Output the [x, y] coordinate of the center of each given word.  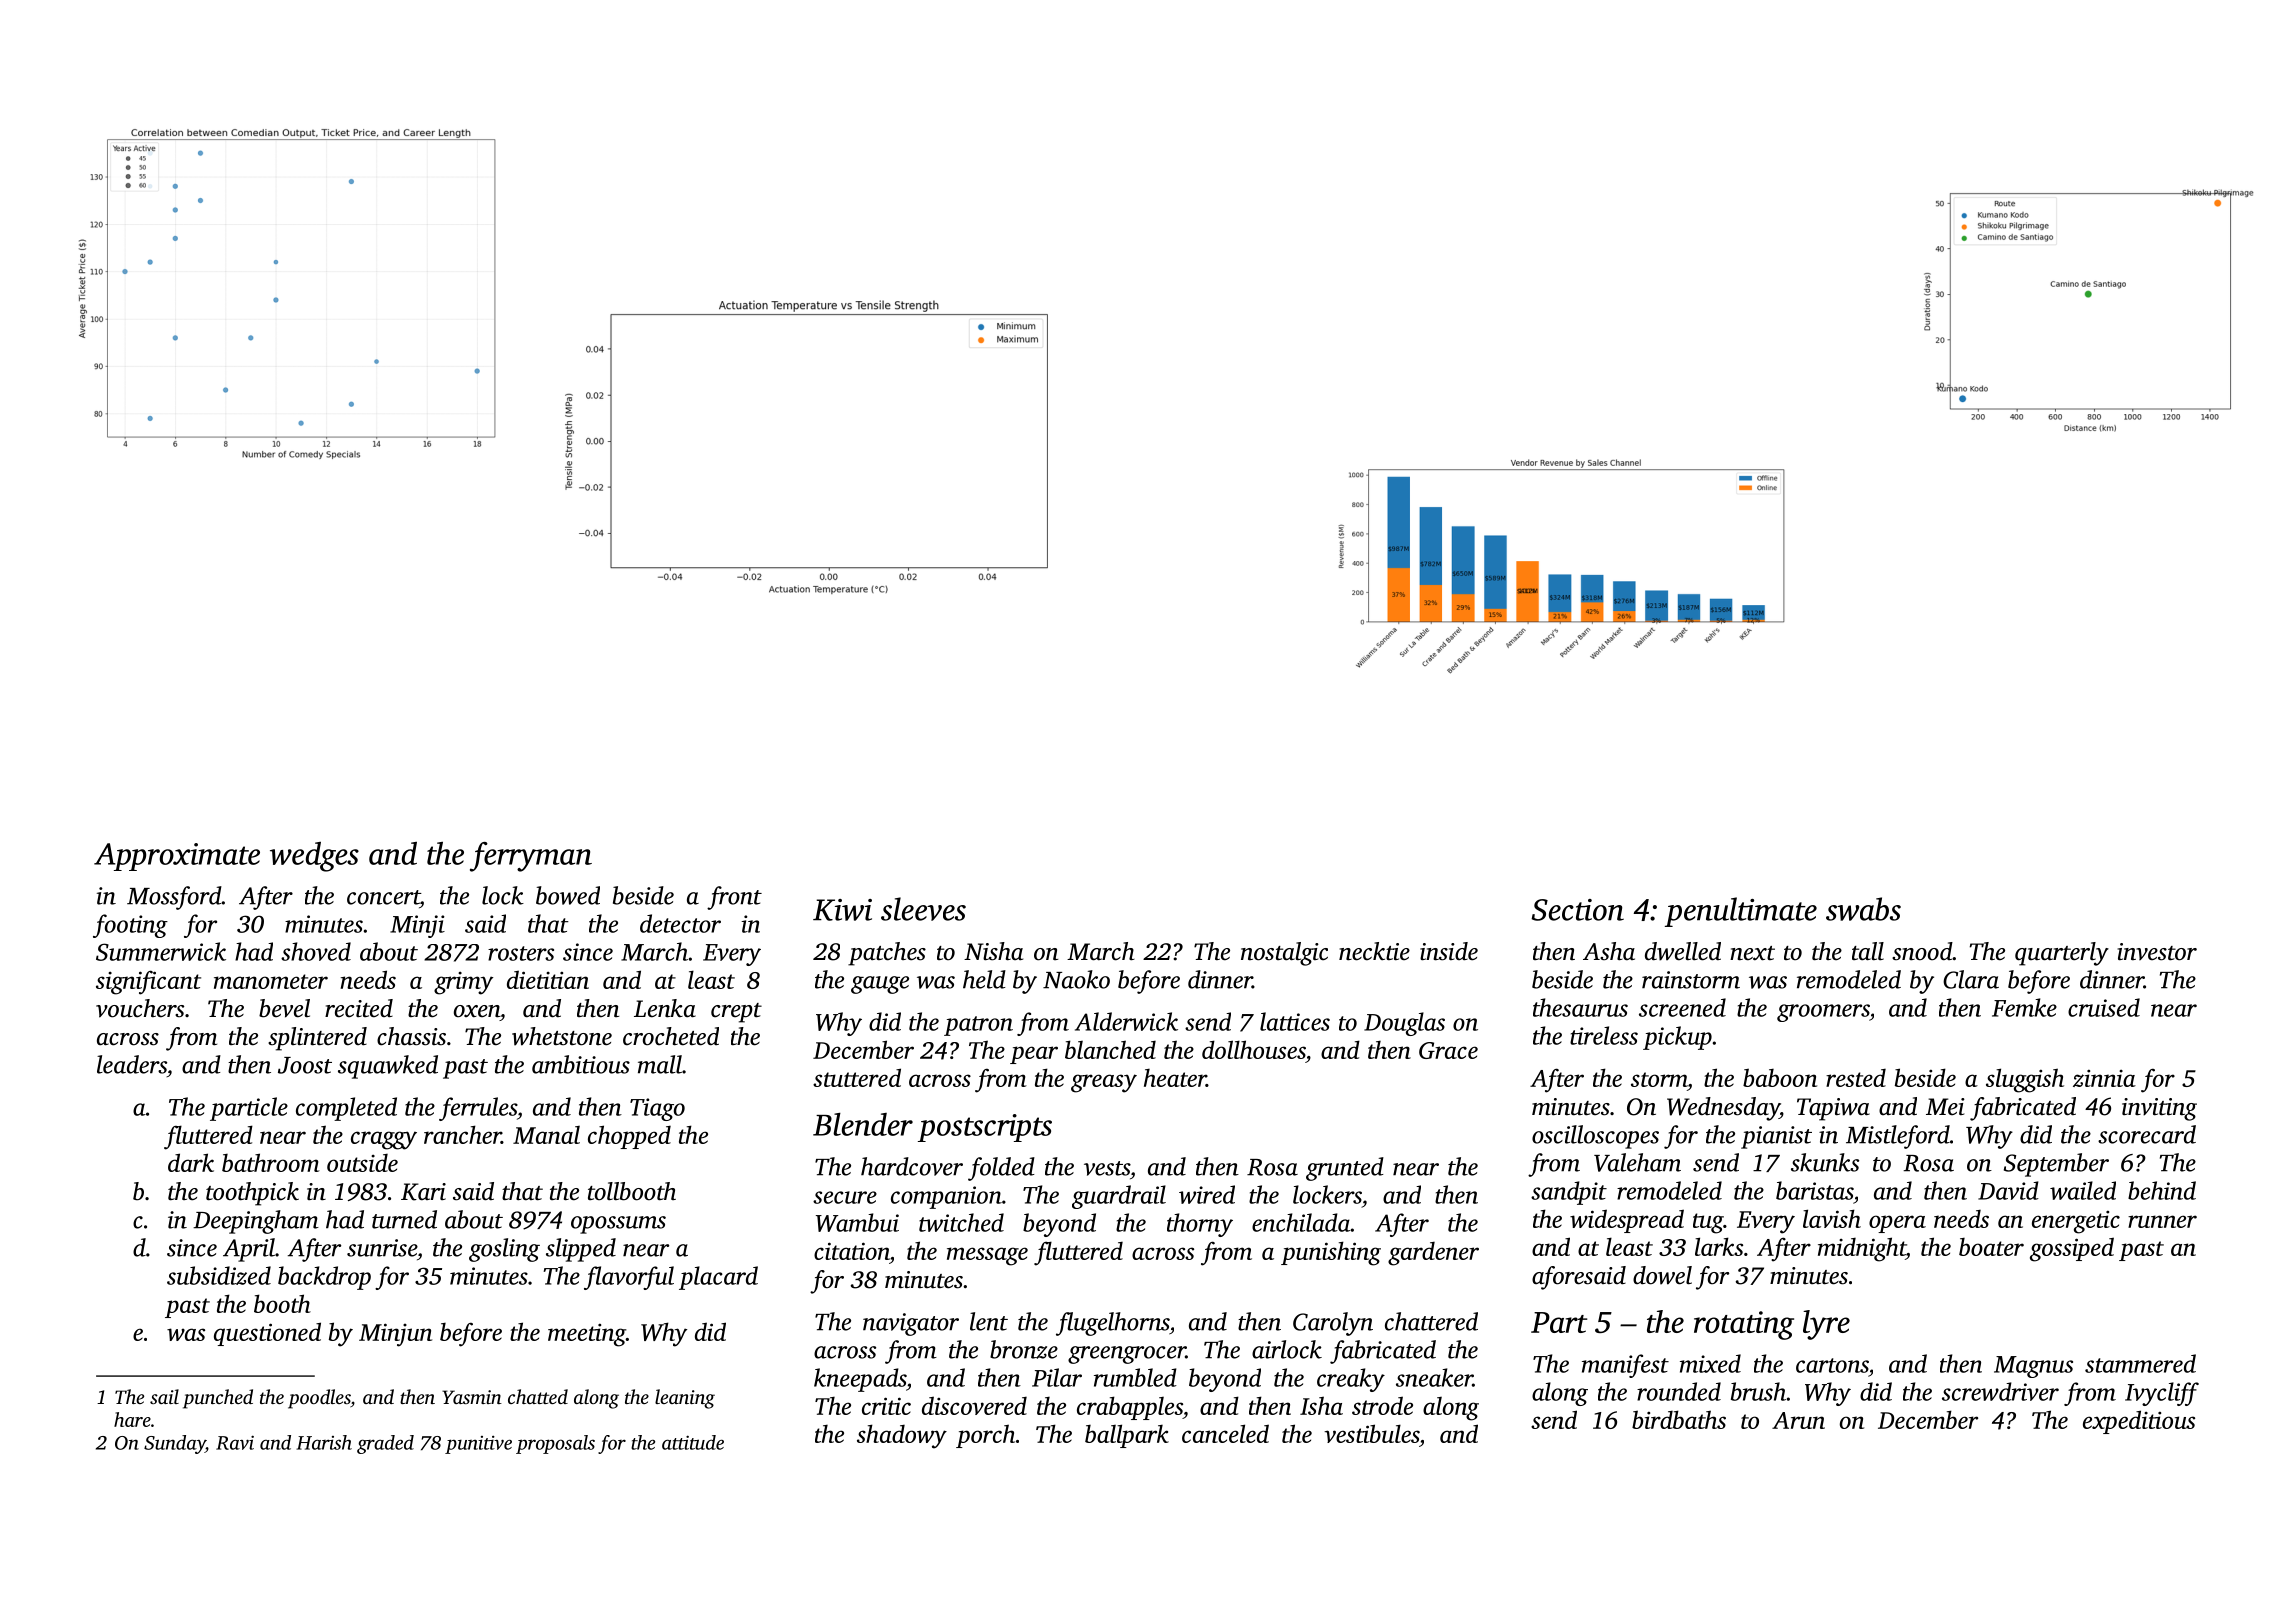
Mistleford [1898, 1137]
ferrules [478, 1109]
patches [887, 954]
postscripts [985, 1128]
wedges [314, 857]
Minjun [395, 1335]
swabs [1863, 909]
